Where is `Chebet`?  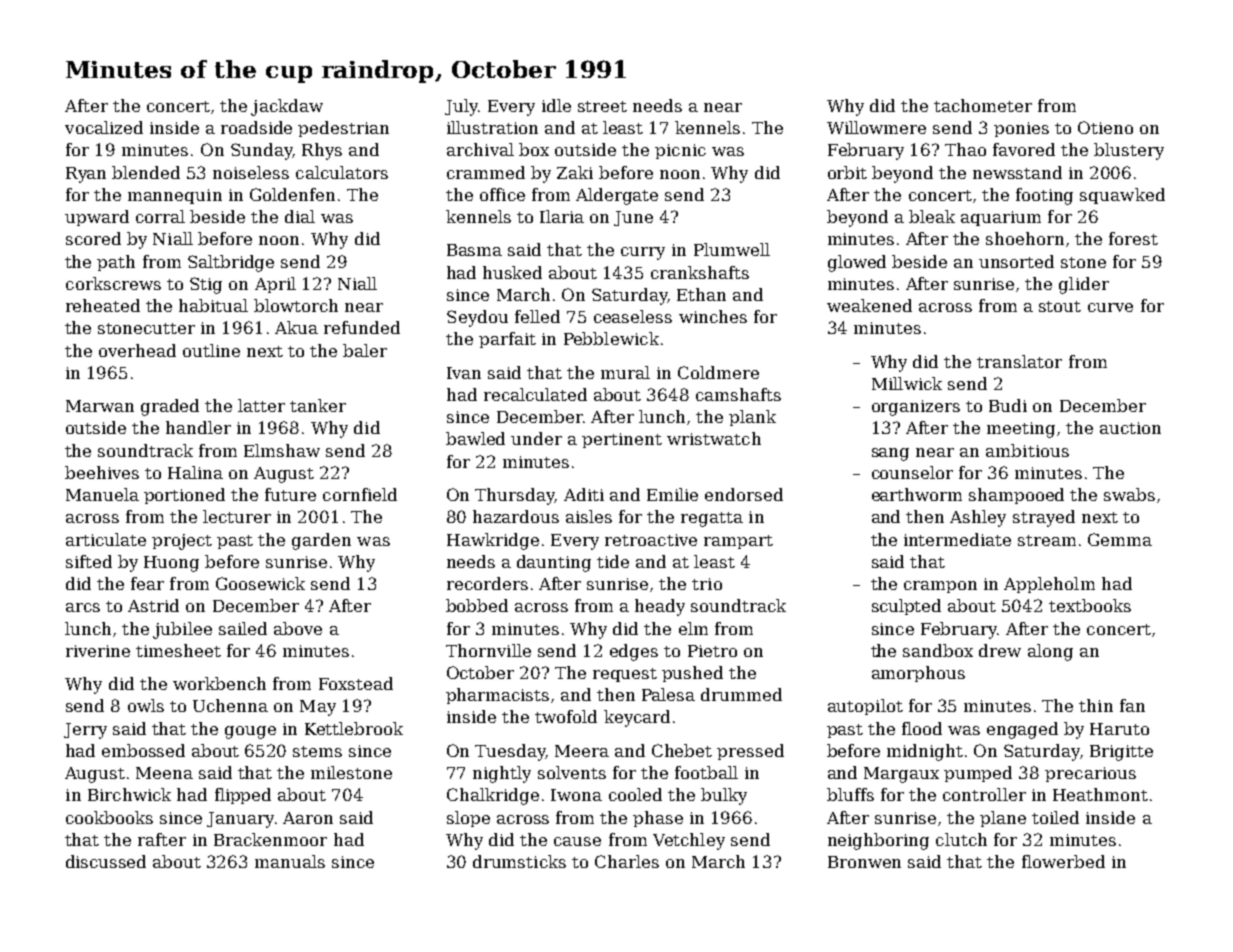
Chebet is located at coordinates (682, 750).
